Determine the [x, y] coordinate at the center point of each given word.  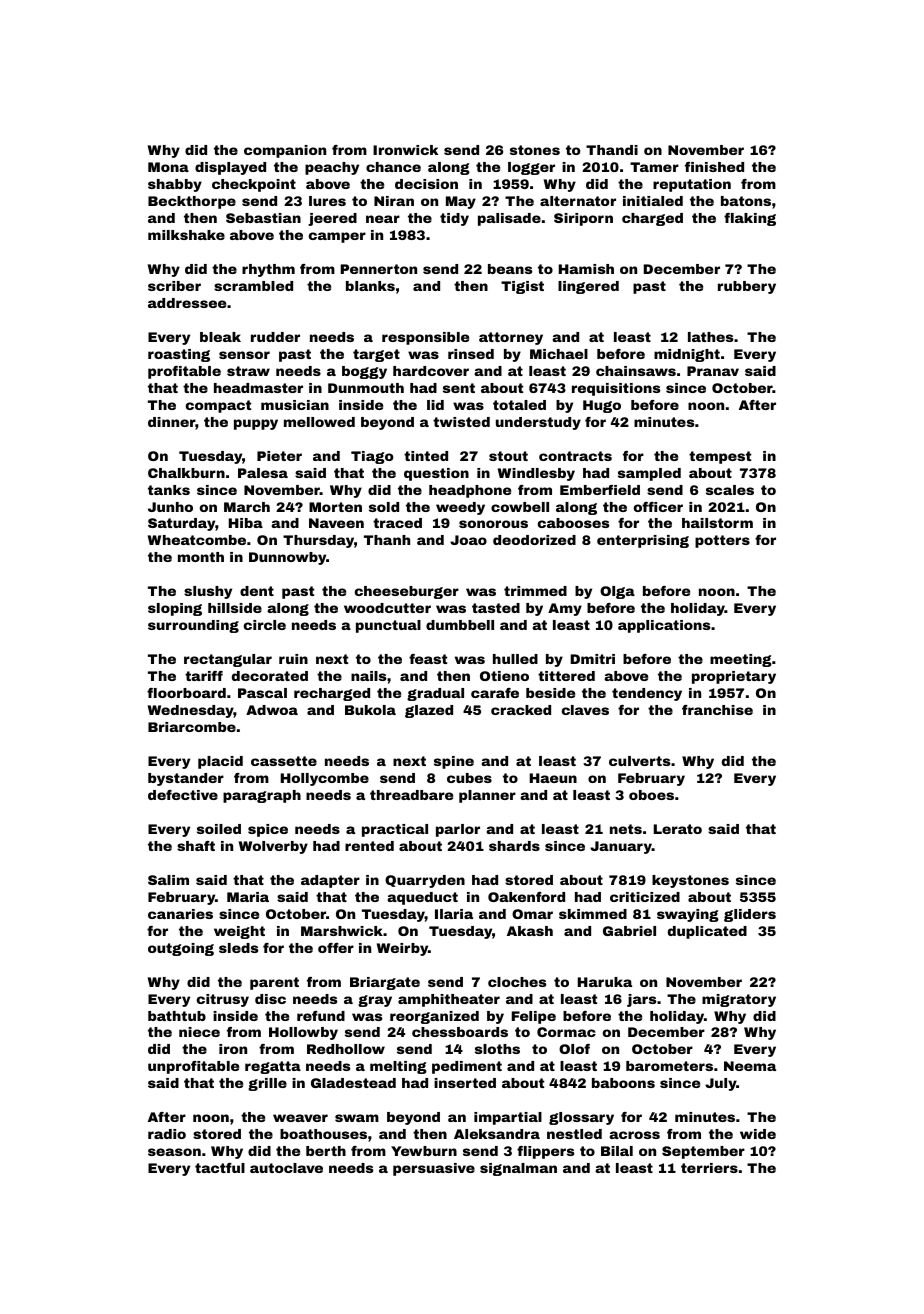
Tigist [522, 287]
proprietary [734, 677]
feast [428, 659]
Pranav [713, 371]
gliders [750, 915]
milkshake [186, 235]
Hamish [586, 269]
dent [257, 591]
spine [454, 762]
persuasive [434, 1169]
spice [268, 830]
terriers [709, 1168]
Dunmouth [366, 388]
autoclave [286, 1168]
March [247, 507]
